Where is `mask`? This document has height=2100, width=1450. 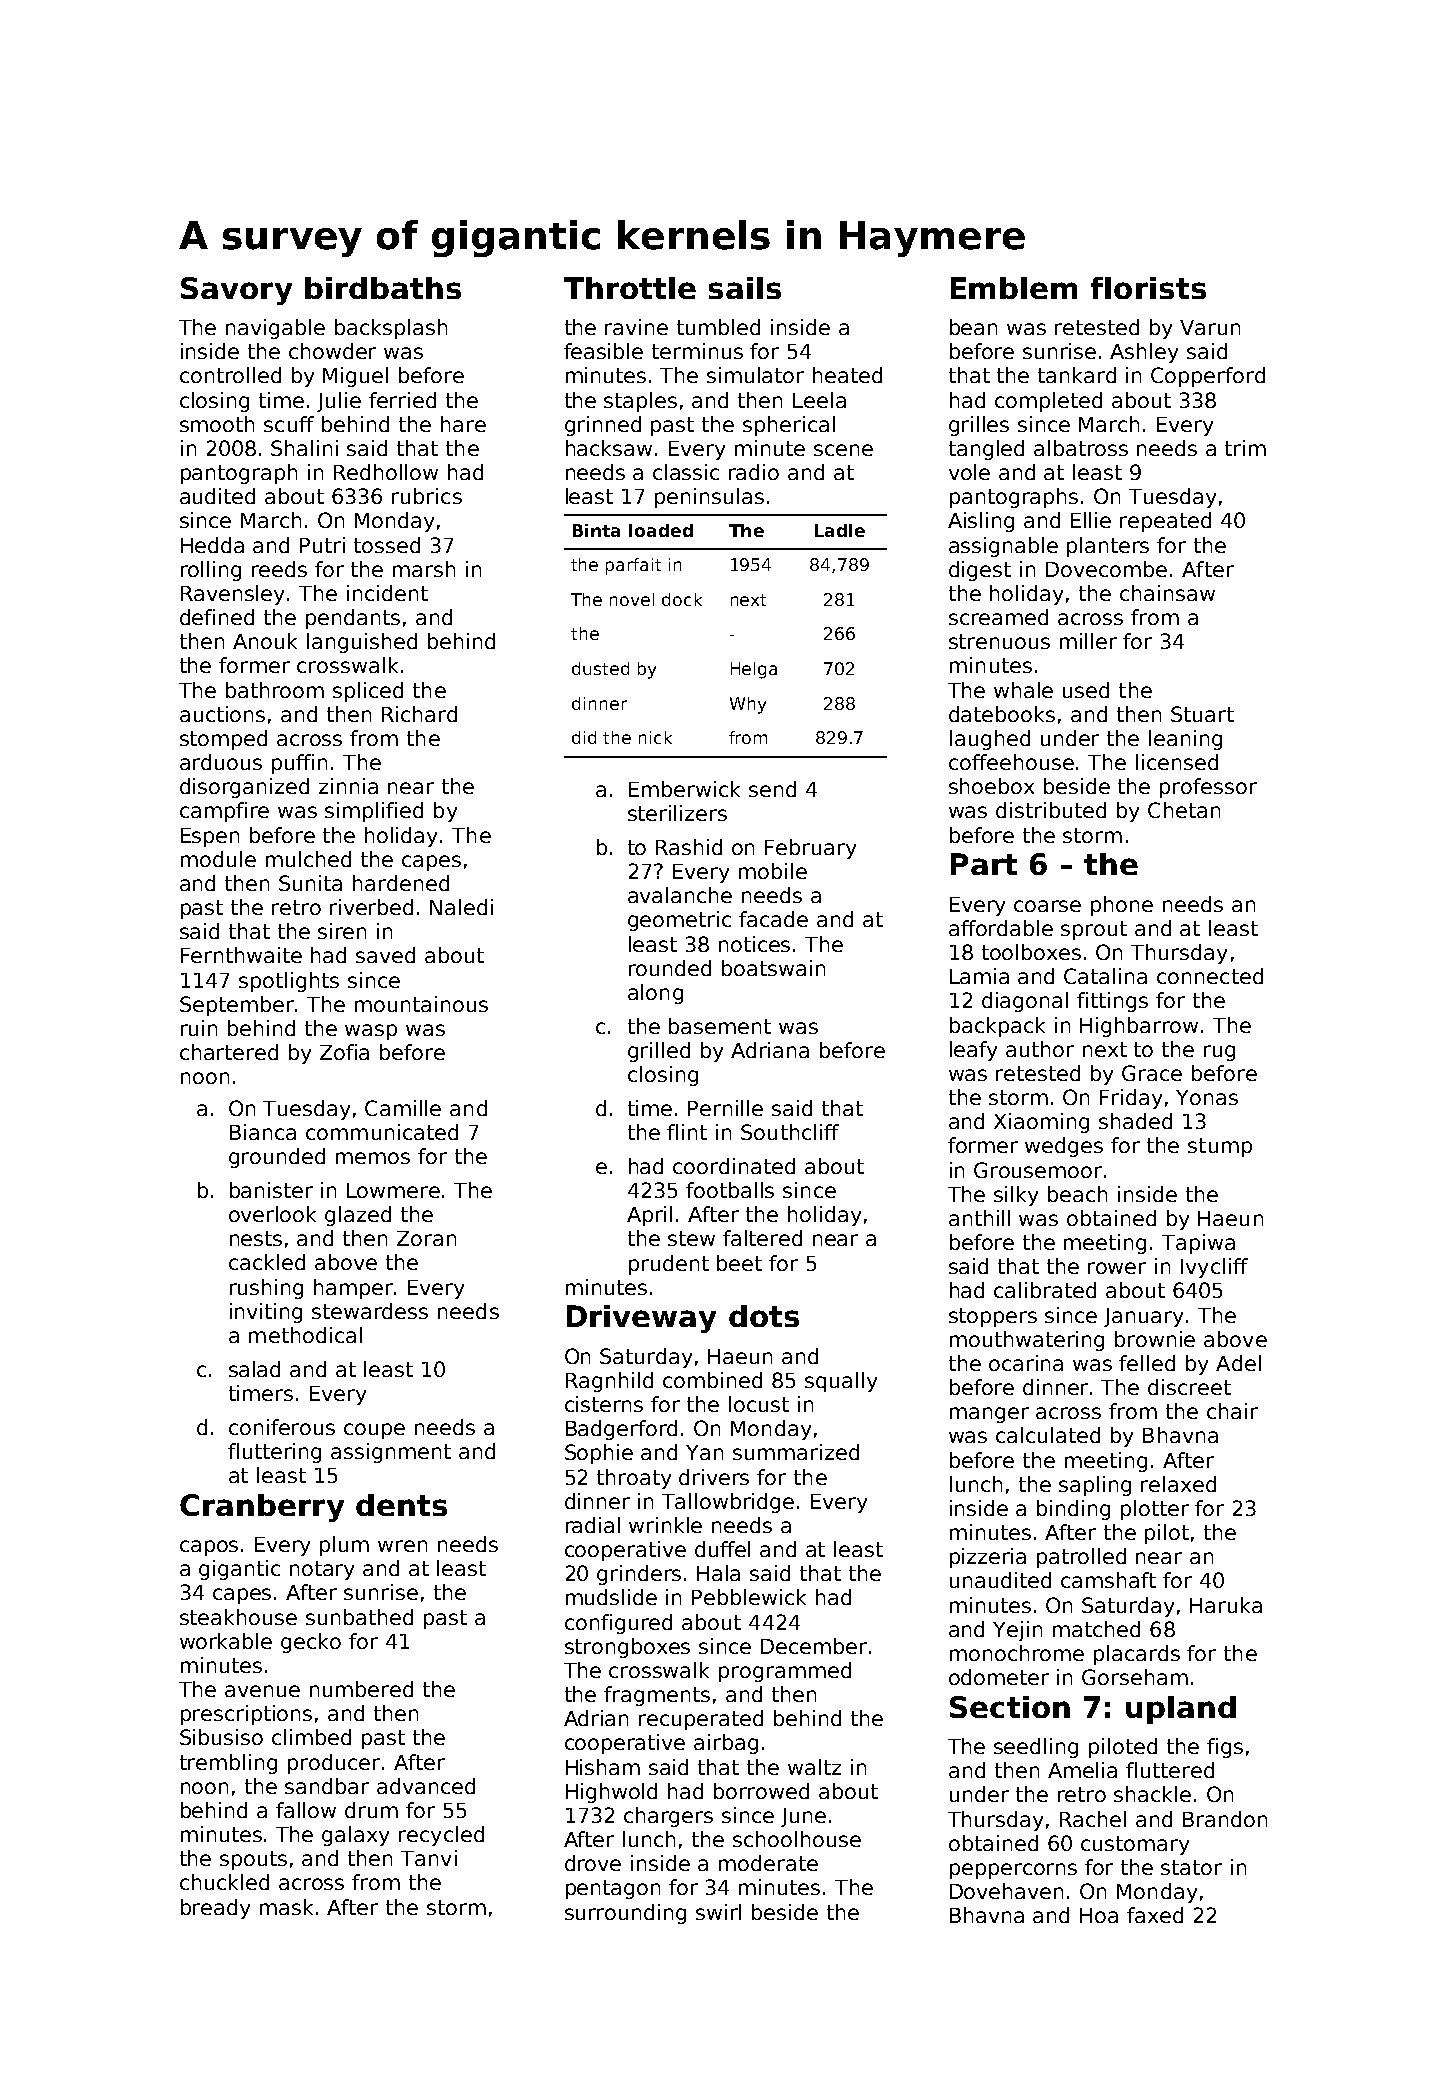
mask is located at coordinates (286, 1907).
